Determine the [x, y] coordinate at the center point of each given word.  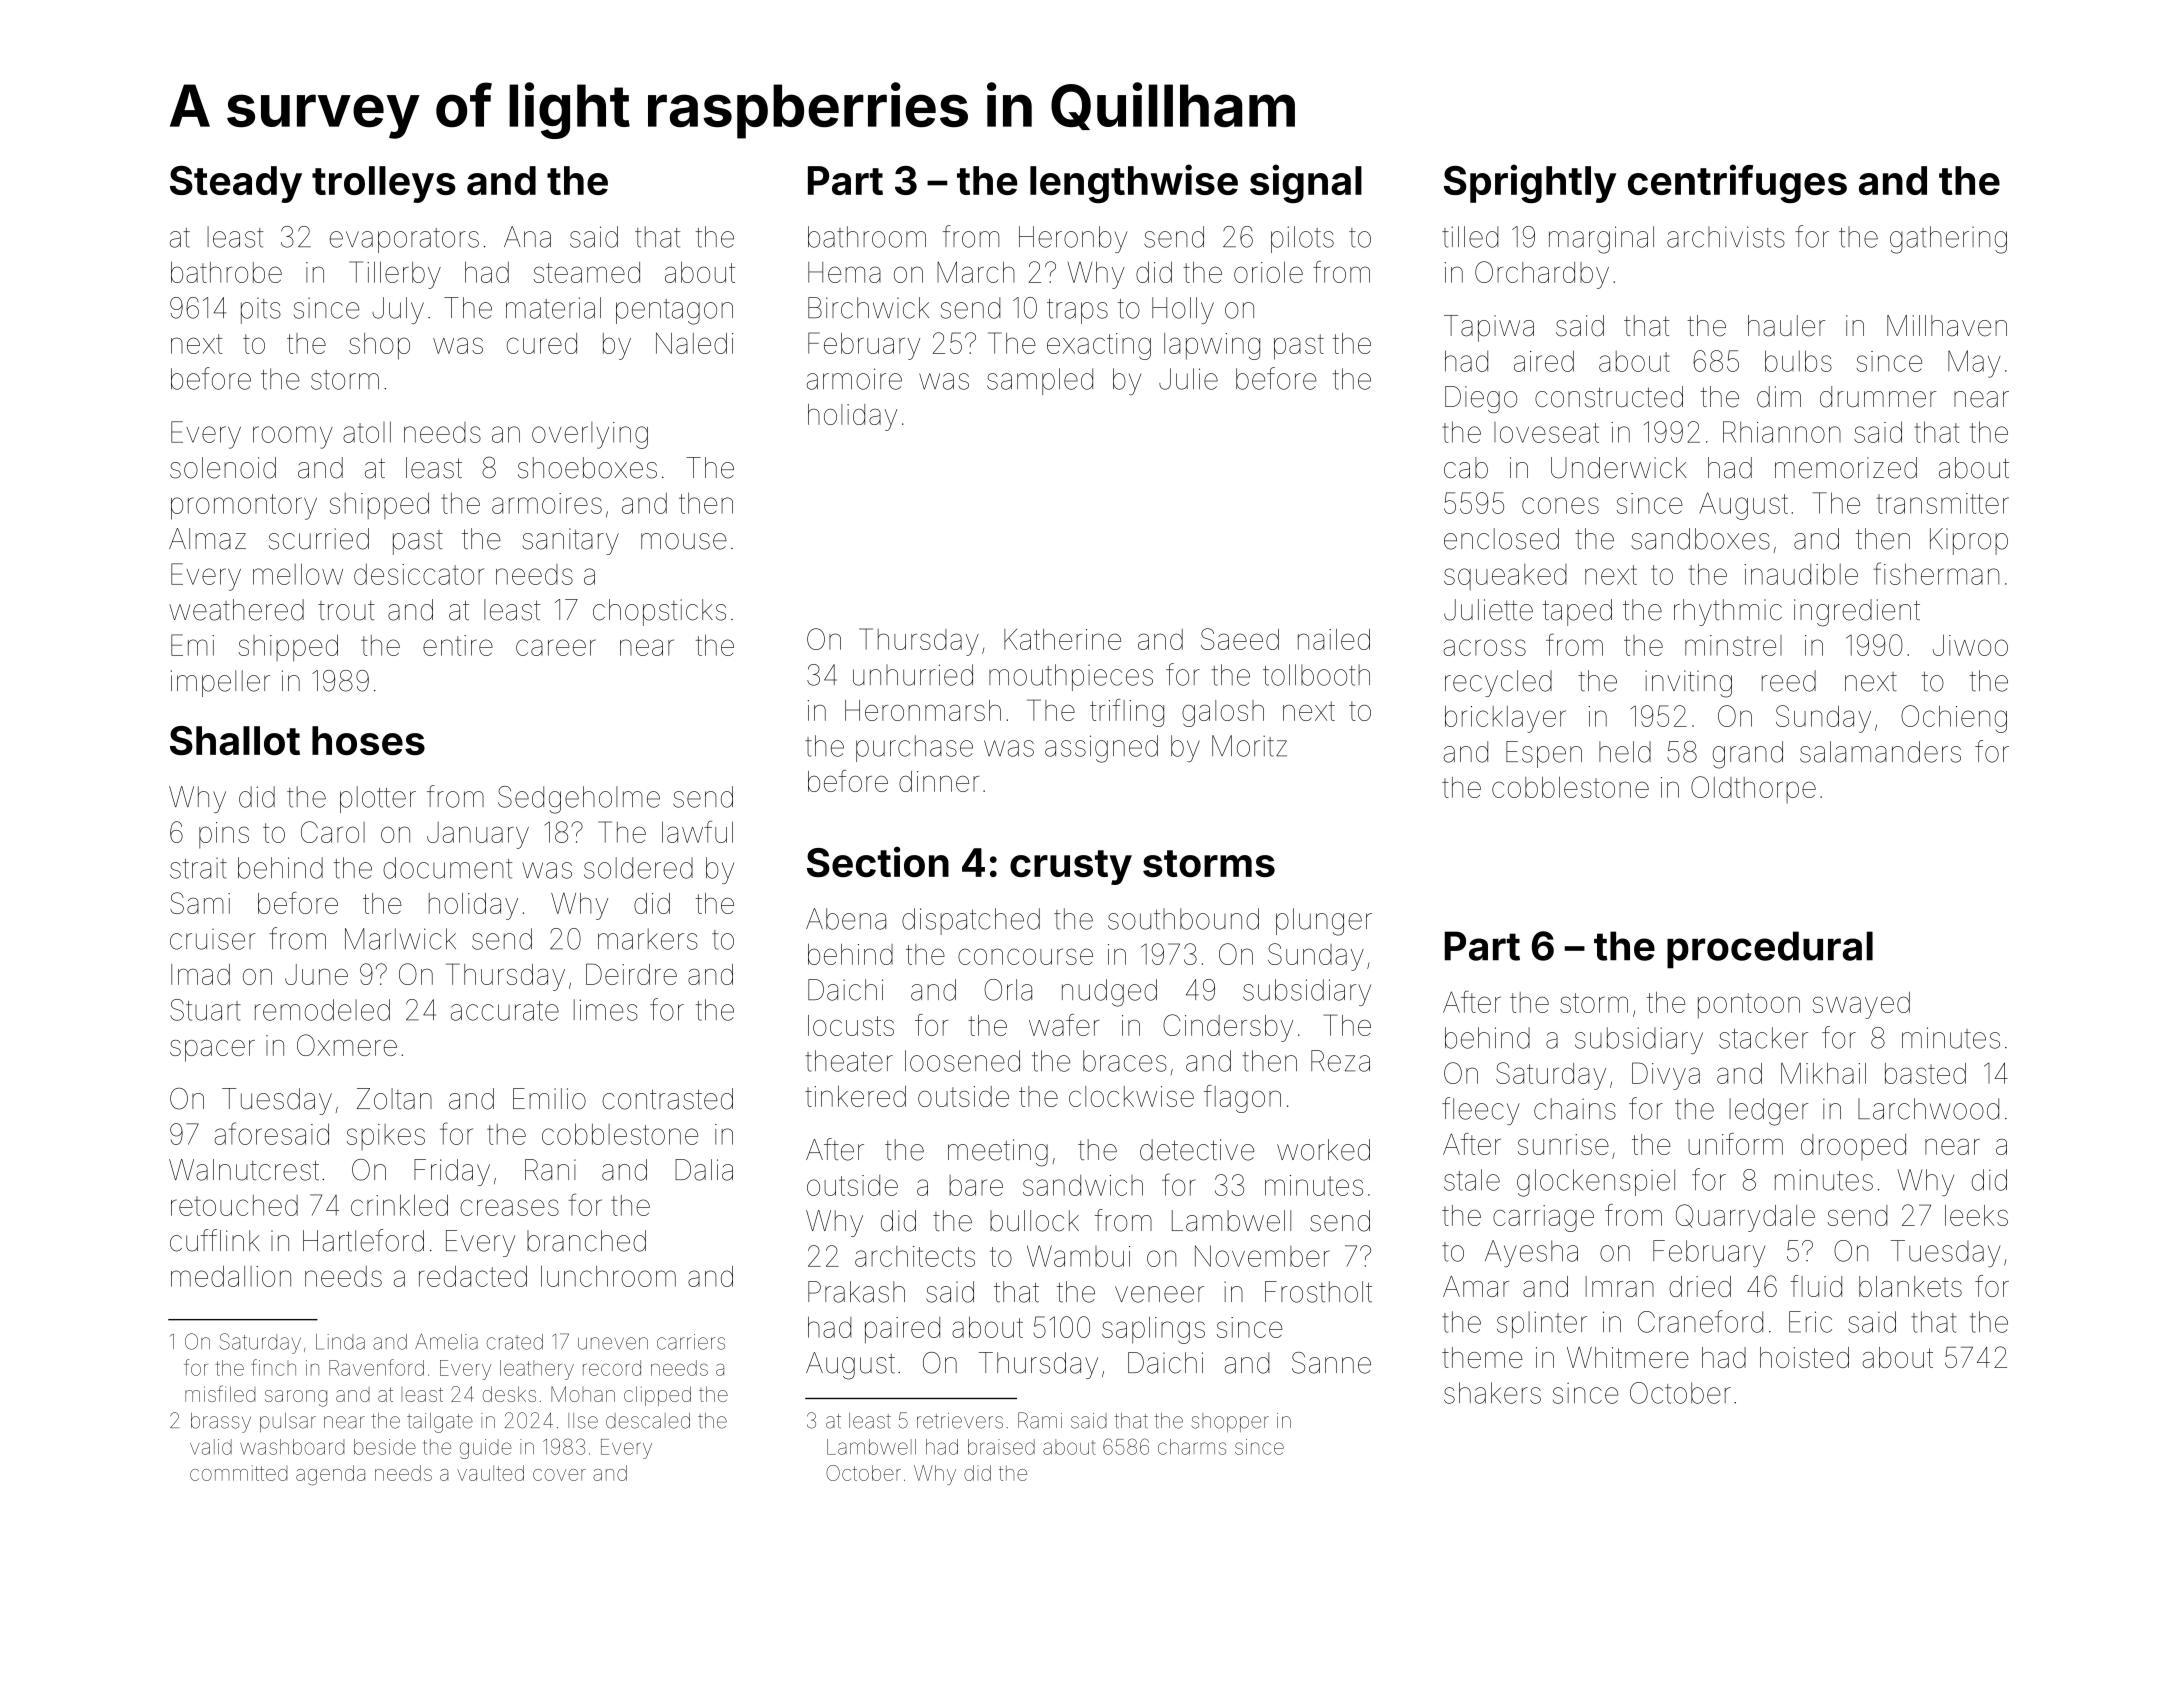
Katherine [1062, 639]
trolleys [384, 184]
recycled [1498, 683]
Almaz [207, 539]
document [447, 868]
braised [1001, 1447]
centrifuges [1737, 183]
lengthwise [1134, 183]
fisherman [1936, 573]
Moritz [1249, 746]
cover [559, 1475]
